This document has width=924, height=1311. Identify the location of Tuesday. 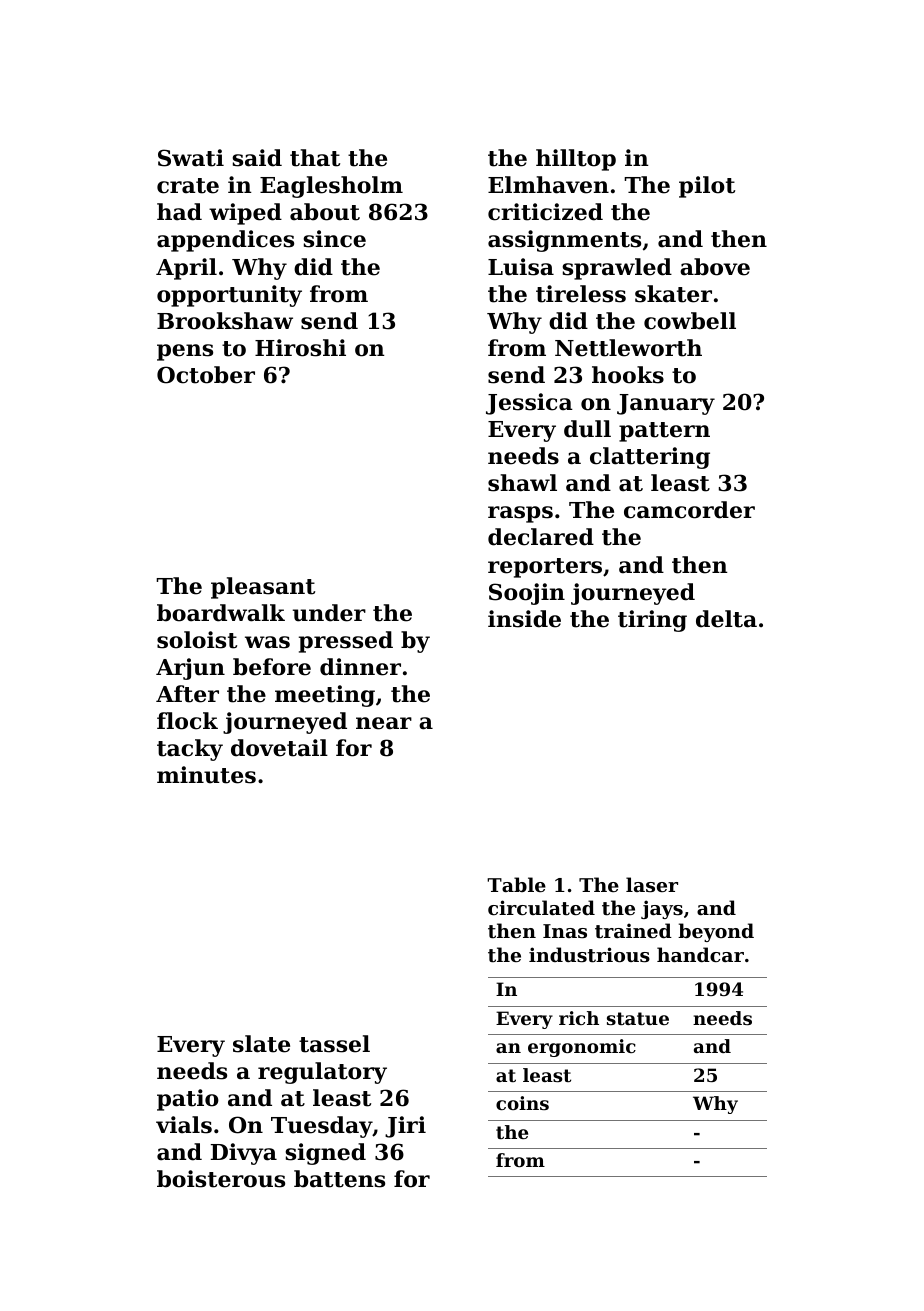
(322, 1127).
